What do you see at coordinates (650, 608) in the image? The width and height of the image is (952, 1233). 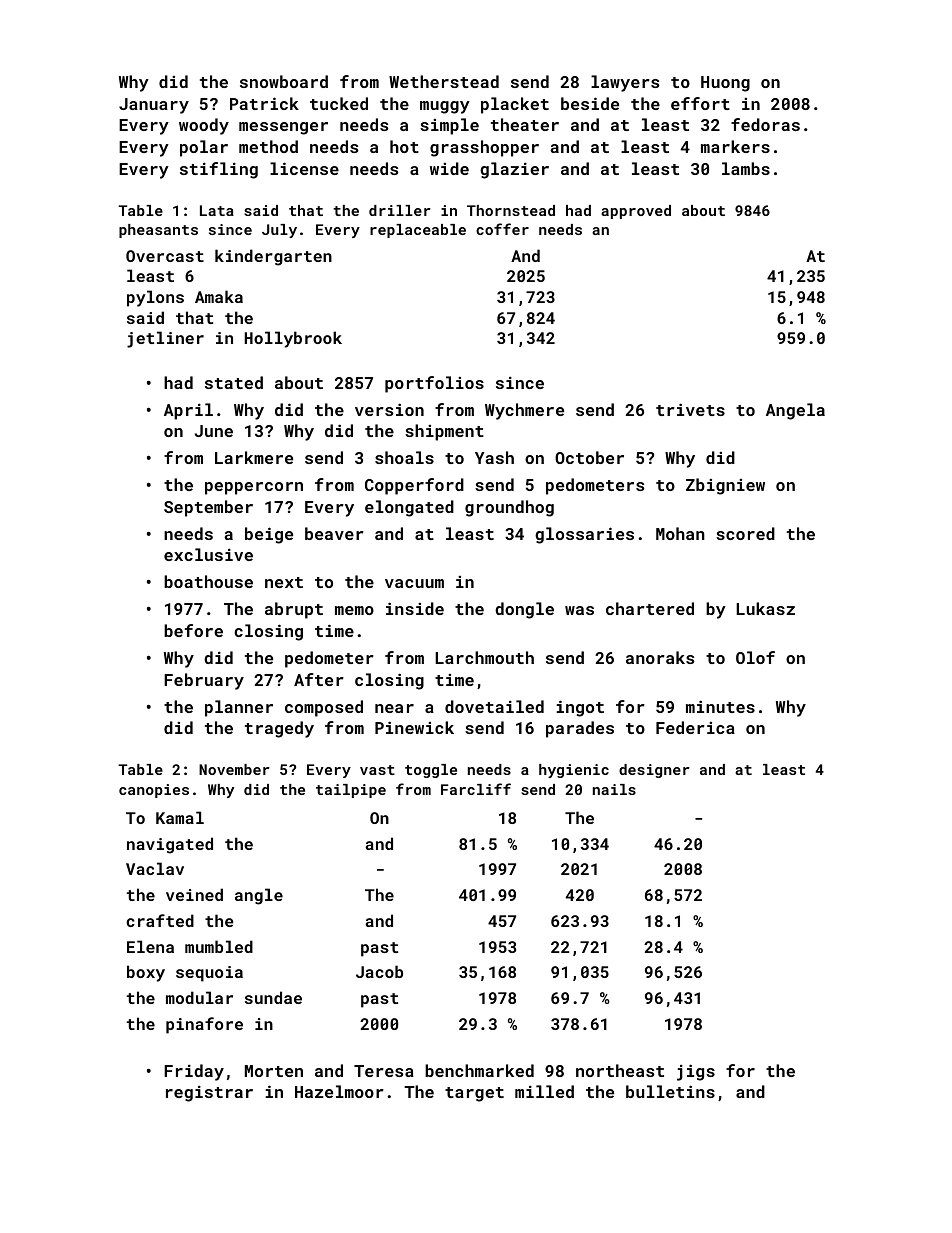 I see `chartered` at bounding box center [650, 608].
